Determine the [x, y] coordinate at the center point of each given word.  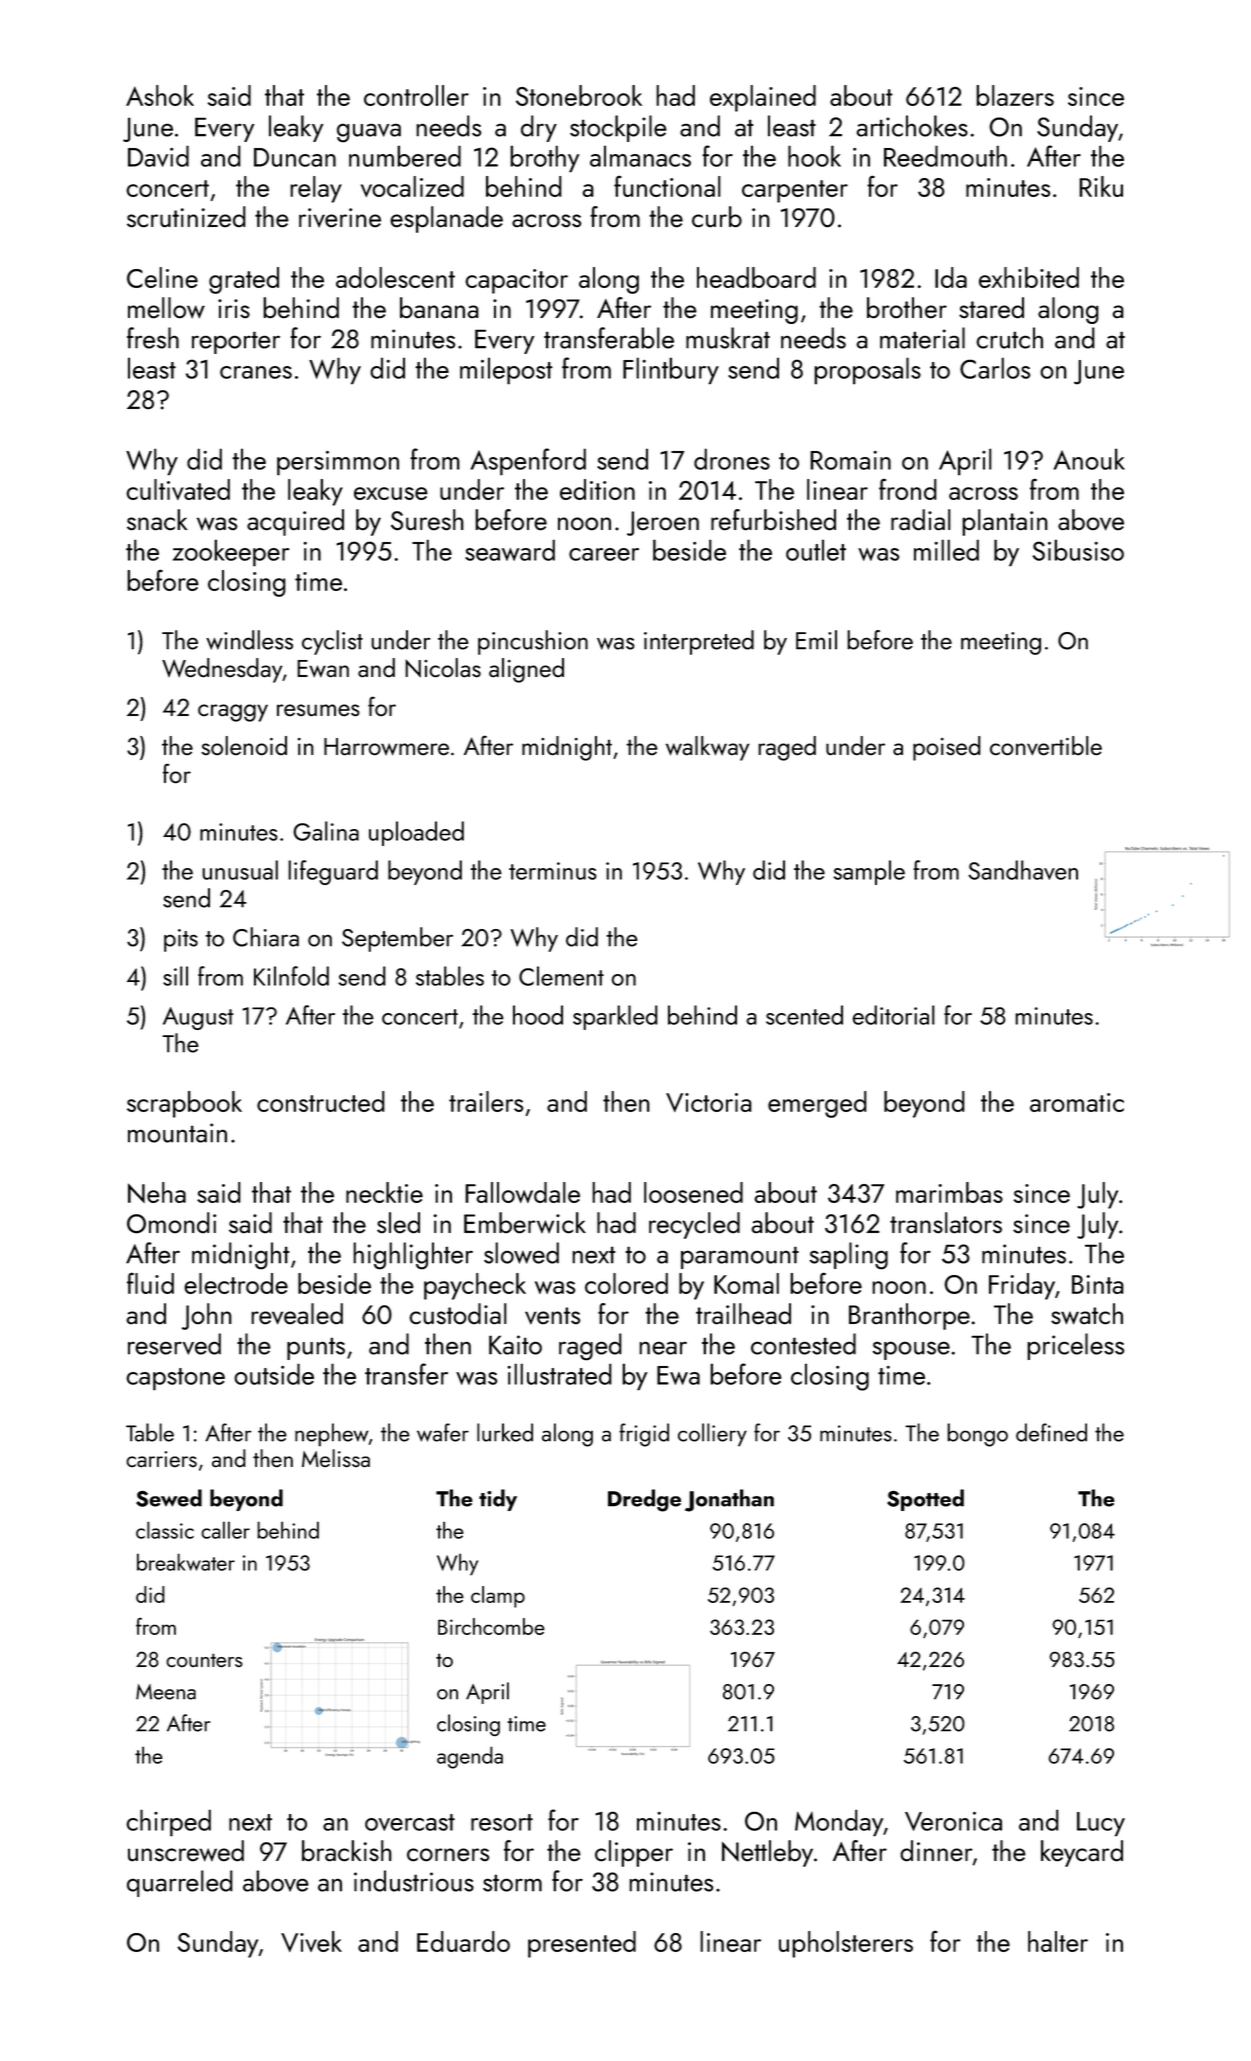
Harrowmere [386, 747]
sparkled [615, 1017]
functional [667, 186]
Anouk [1089, 459]
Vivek [311, 1941]
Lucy [1101, 1824]
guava [369, 133]
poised [947, 748]
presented [582, 1944]
